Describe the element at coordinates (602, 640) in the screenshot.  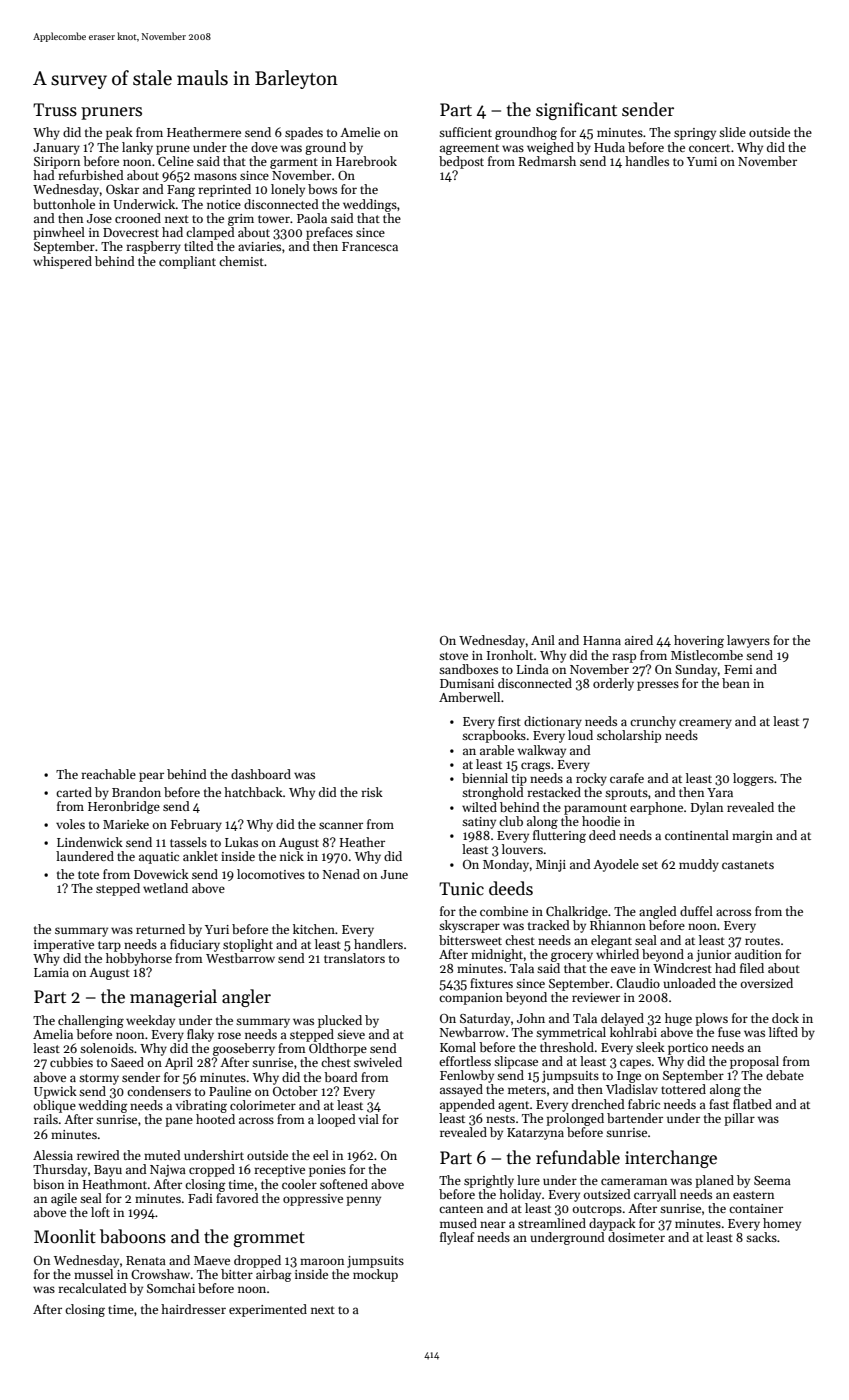
I see `Hanna` at that location.
